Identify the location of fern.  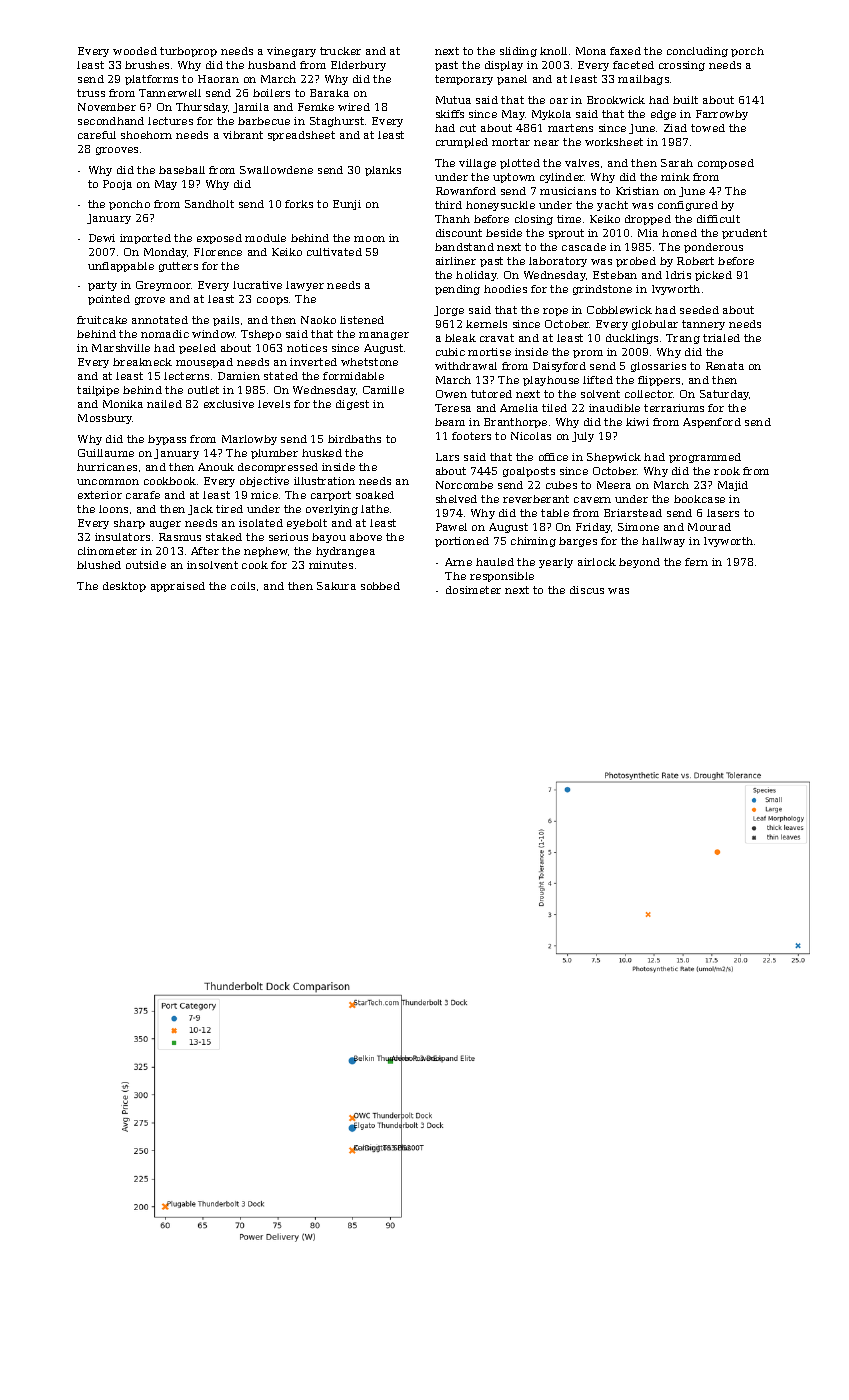
(696, 562).
